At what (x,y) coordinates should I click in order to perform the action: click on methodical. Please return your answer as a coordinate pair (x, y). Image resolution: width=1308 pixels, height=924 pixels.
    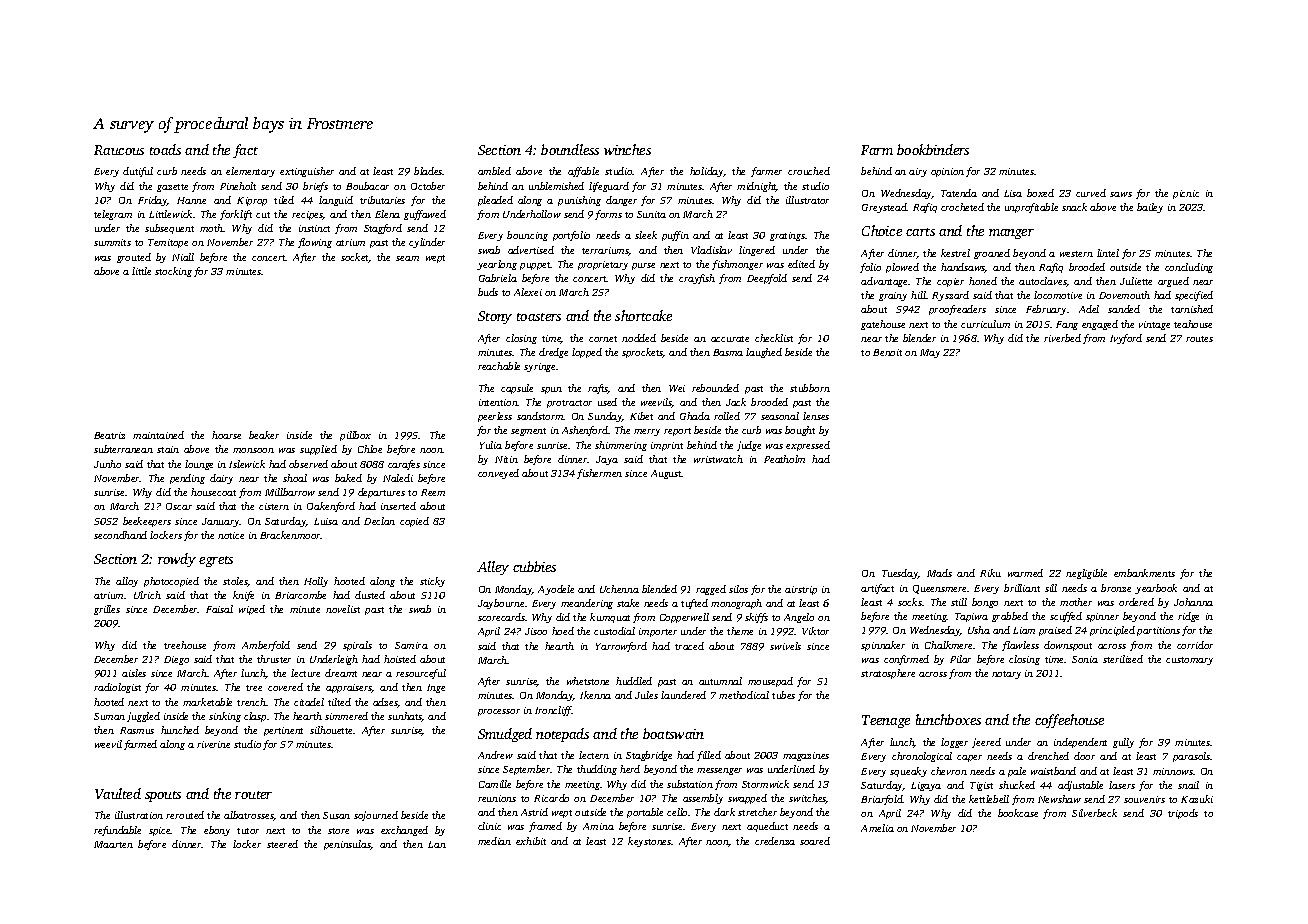
    Looking at the image, I should click on (744, 695).
